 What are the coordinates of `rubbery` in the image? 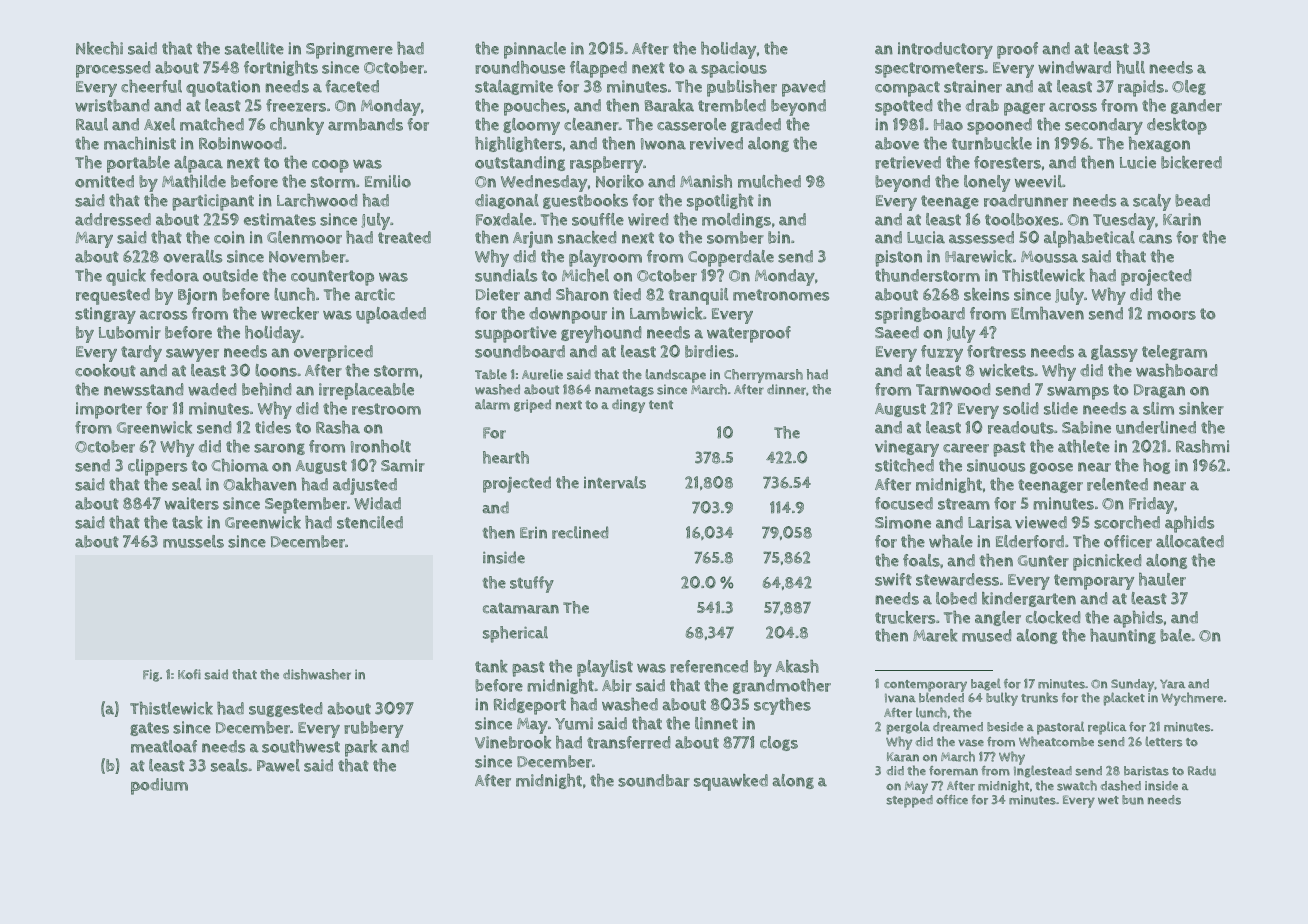 It's located at (373, 729).
